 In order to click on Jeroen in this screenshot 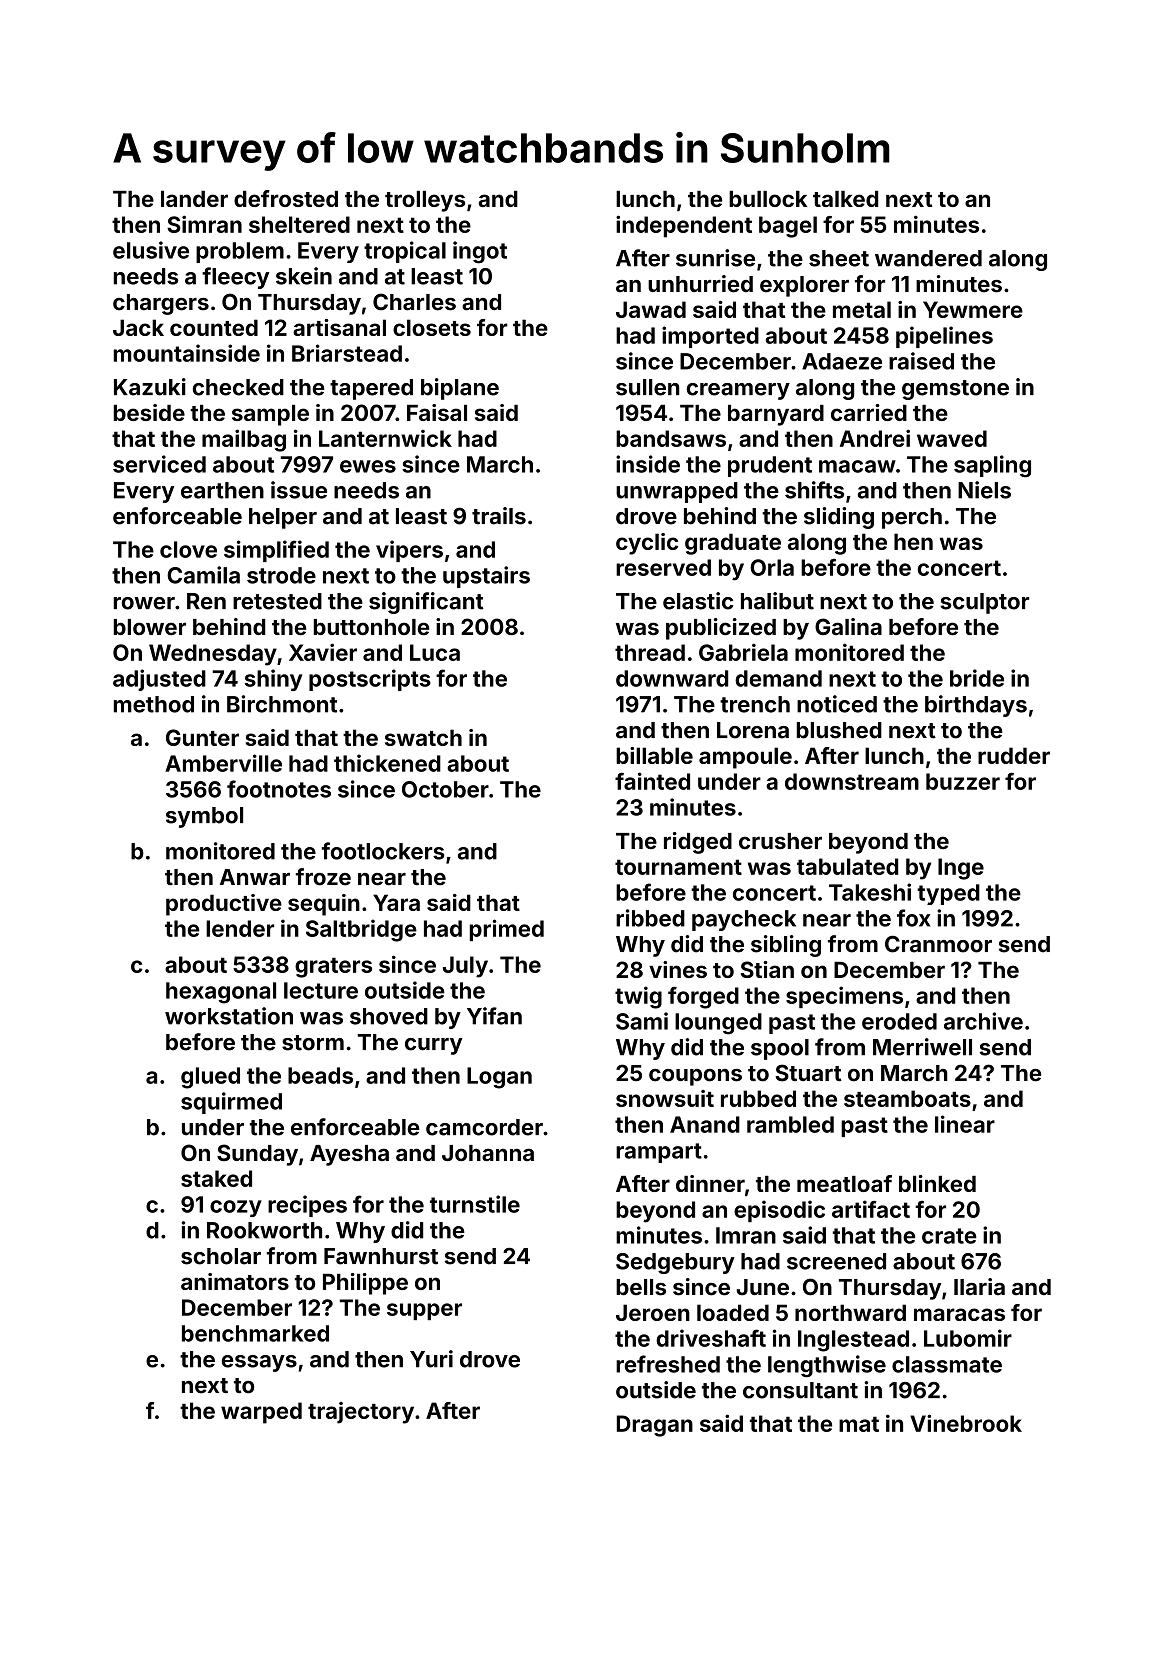, I will do `click(653, 1312)`.
